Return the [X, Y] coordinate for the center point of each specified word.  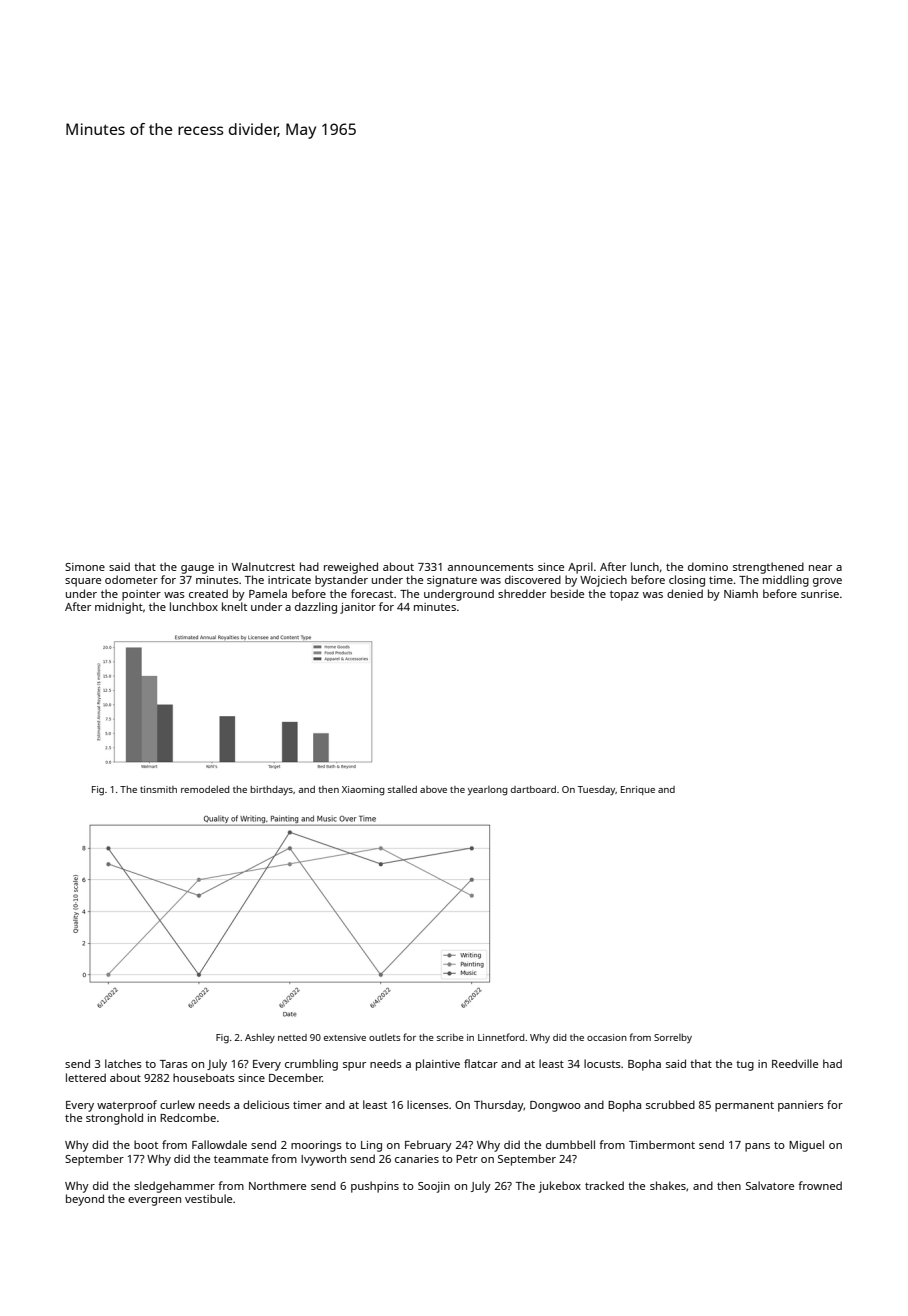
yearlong [487, 791]
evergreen [154, 1201]
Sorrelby [673, 1038]
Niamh [741, 593]
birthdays [271, 790]
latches [123, 1063]
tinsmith [158, 789]
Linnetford [501, 1037]
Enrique [638, 790]
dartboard [533, 789]
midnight [119, 608]
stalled [402, 789]
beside [567, 593]
